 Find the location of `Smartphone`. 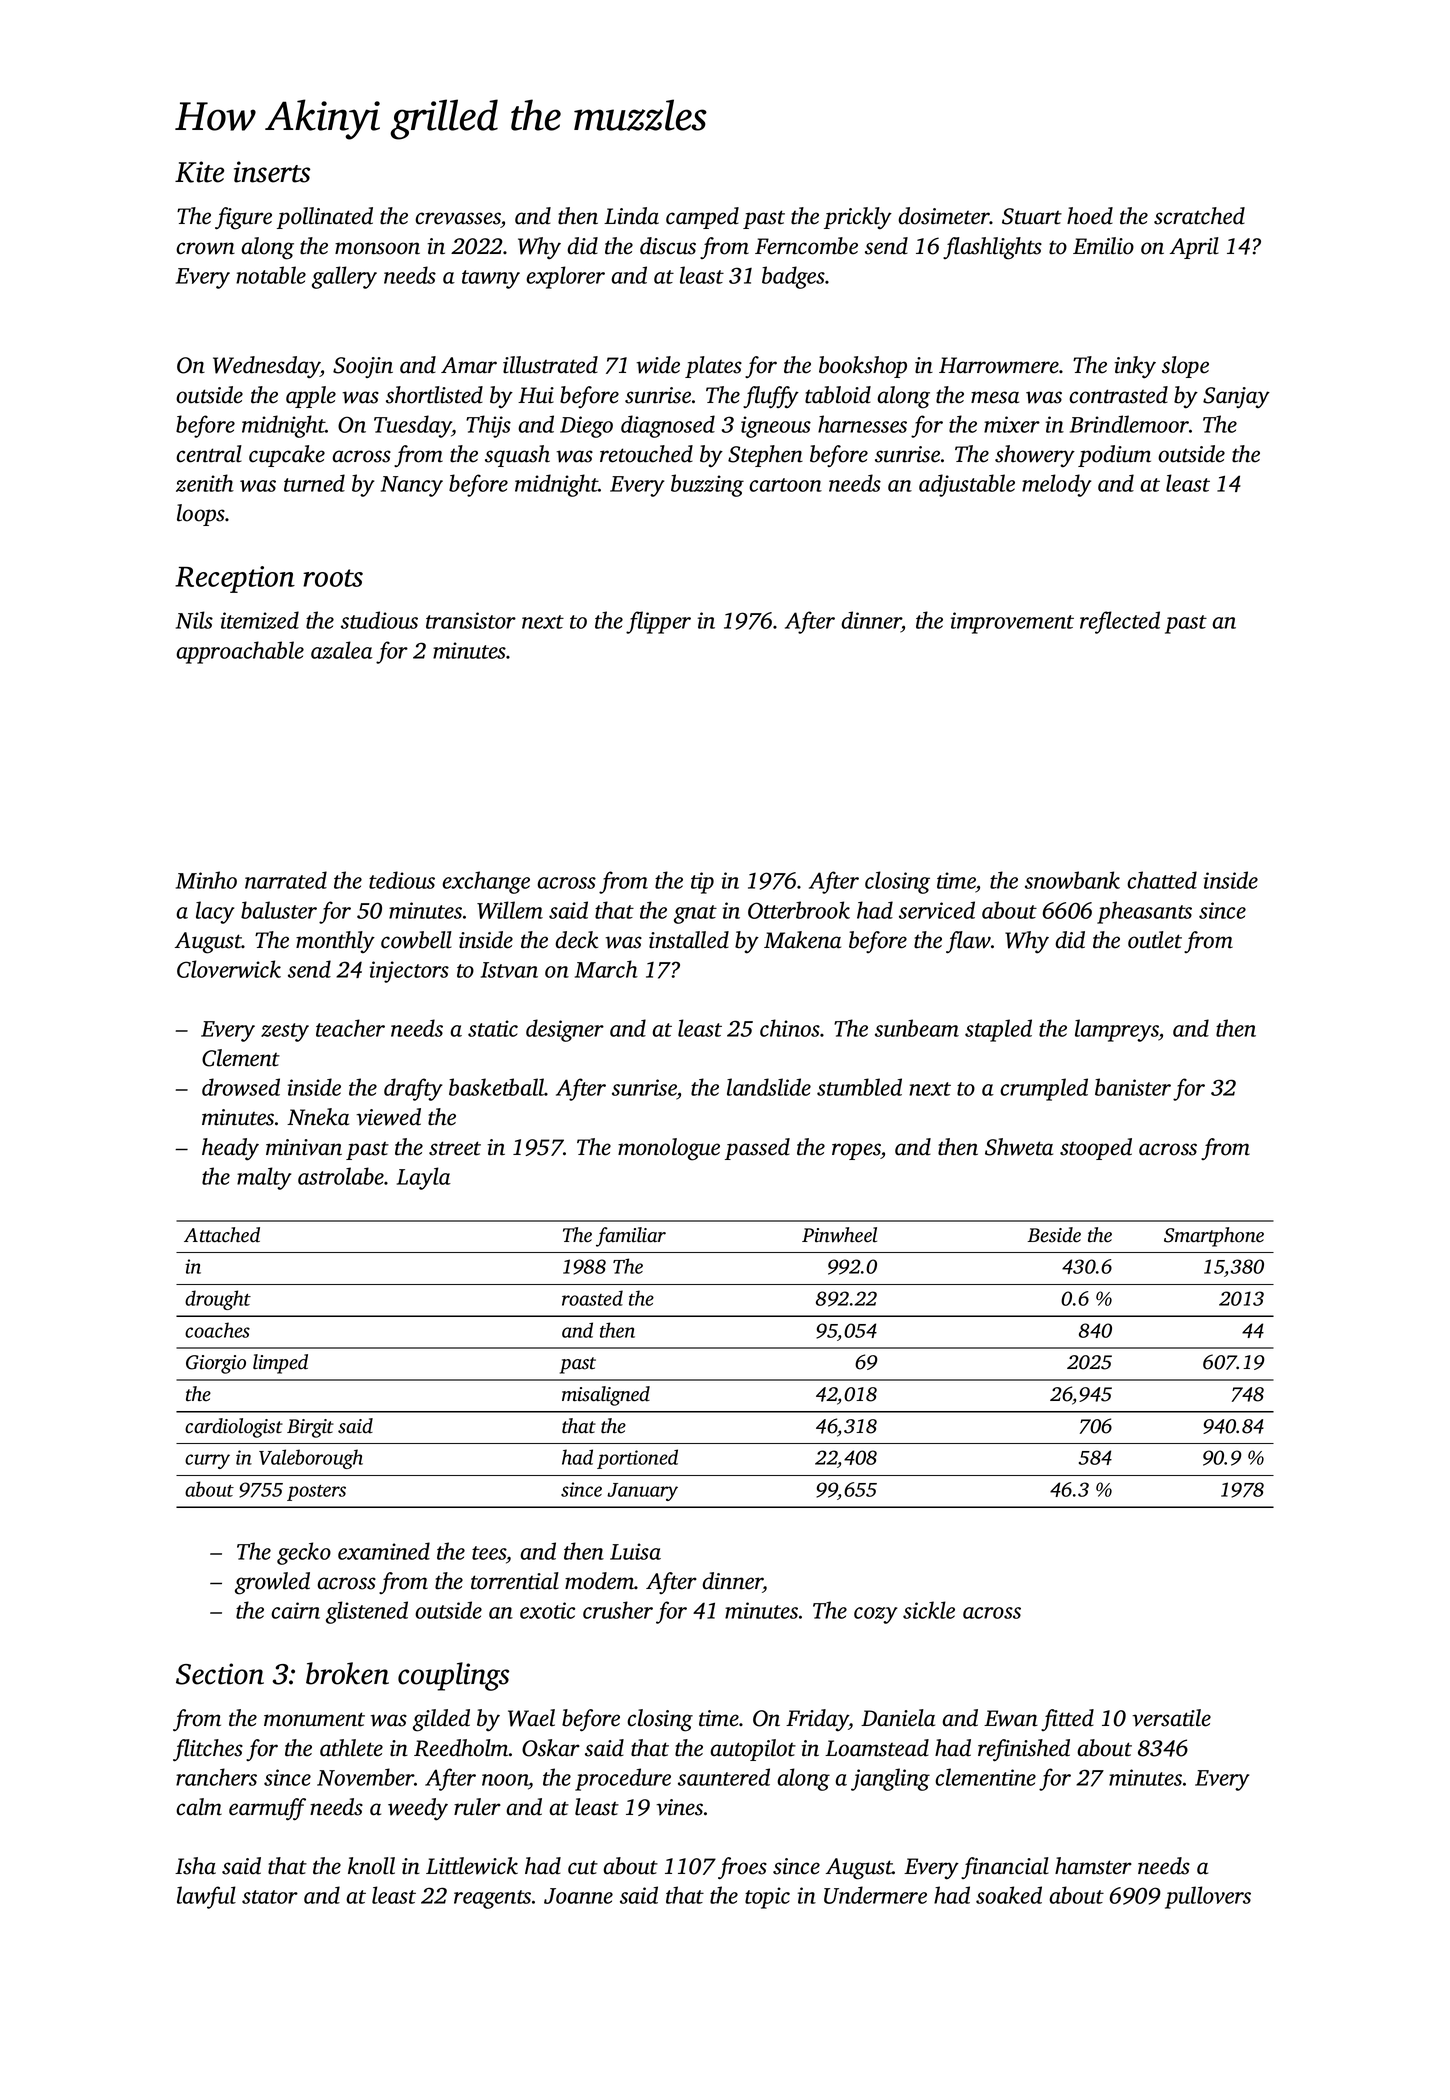

Smartphone is located at coordinates (1214, 1237).
